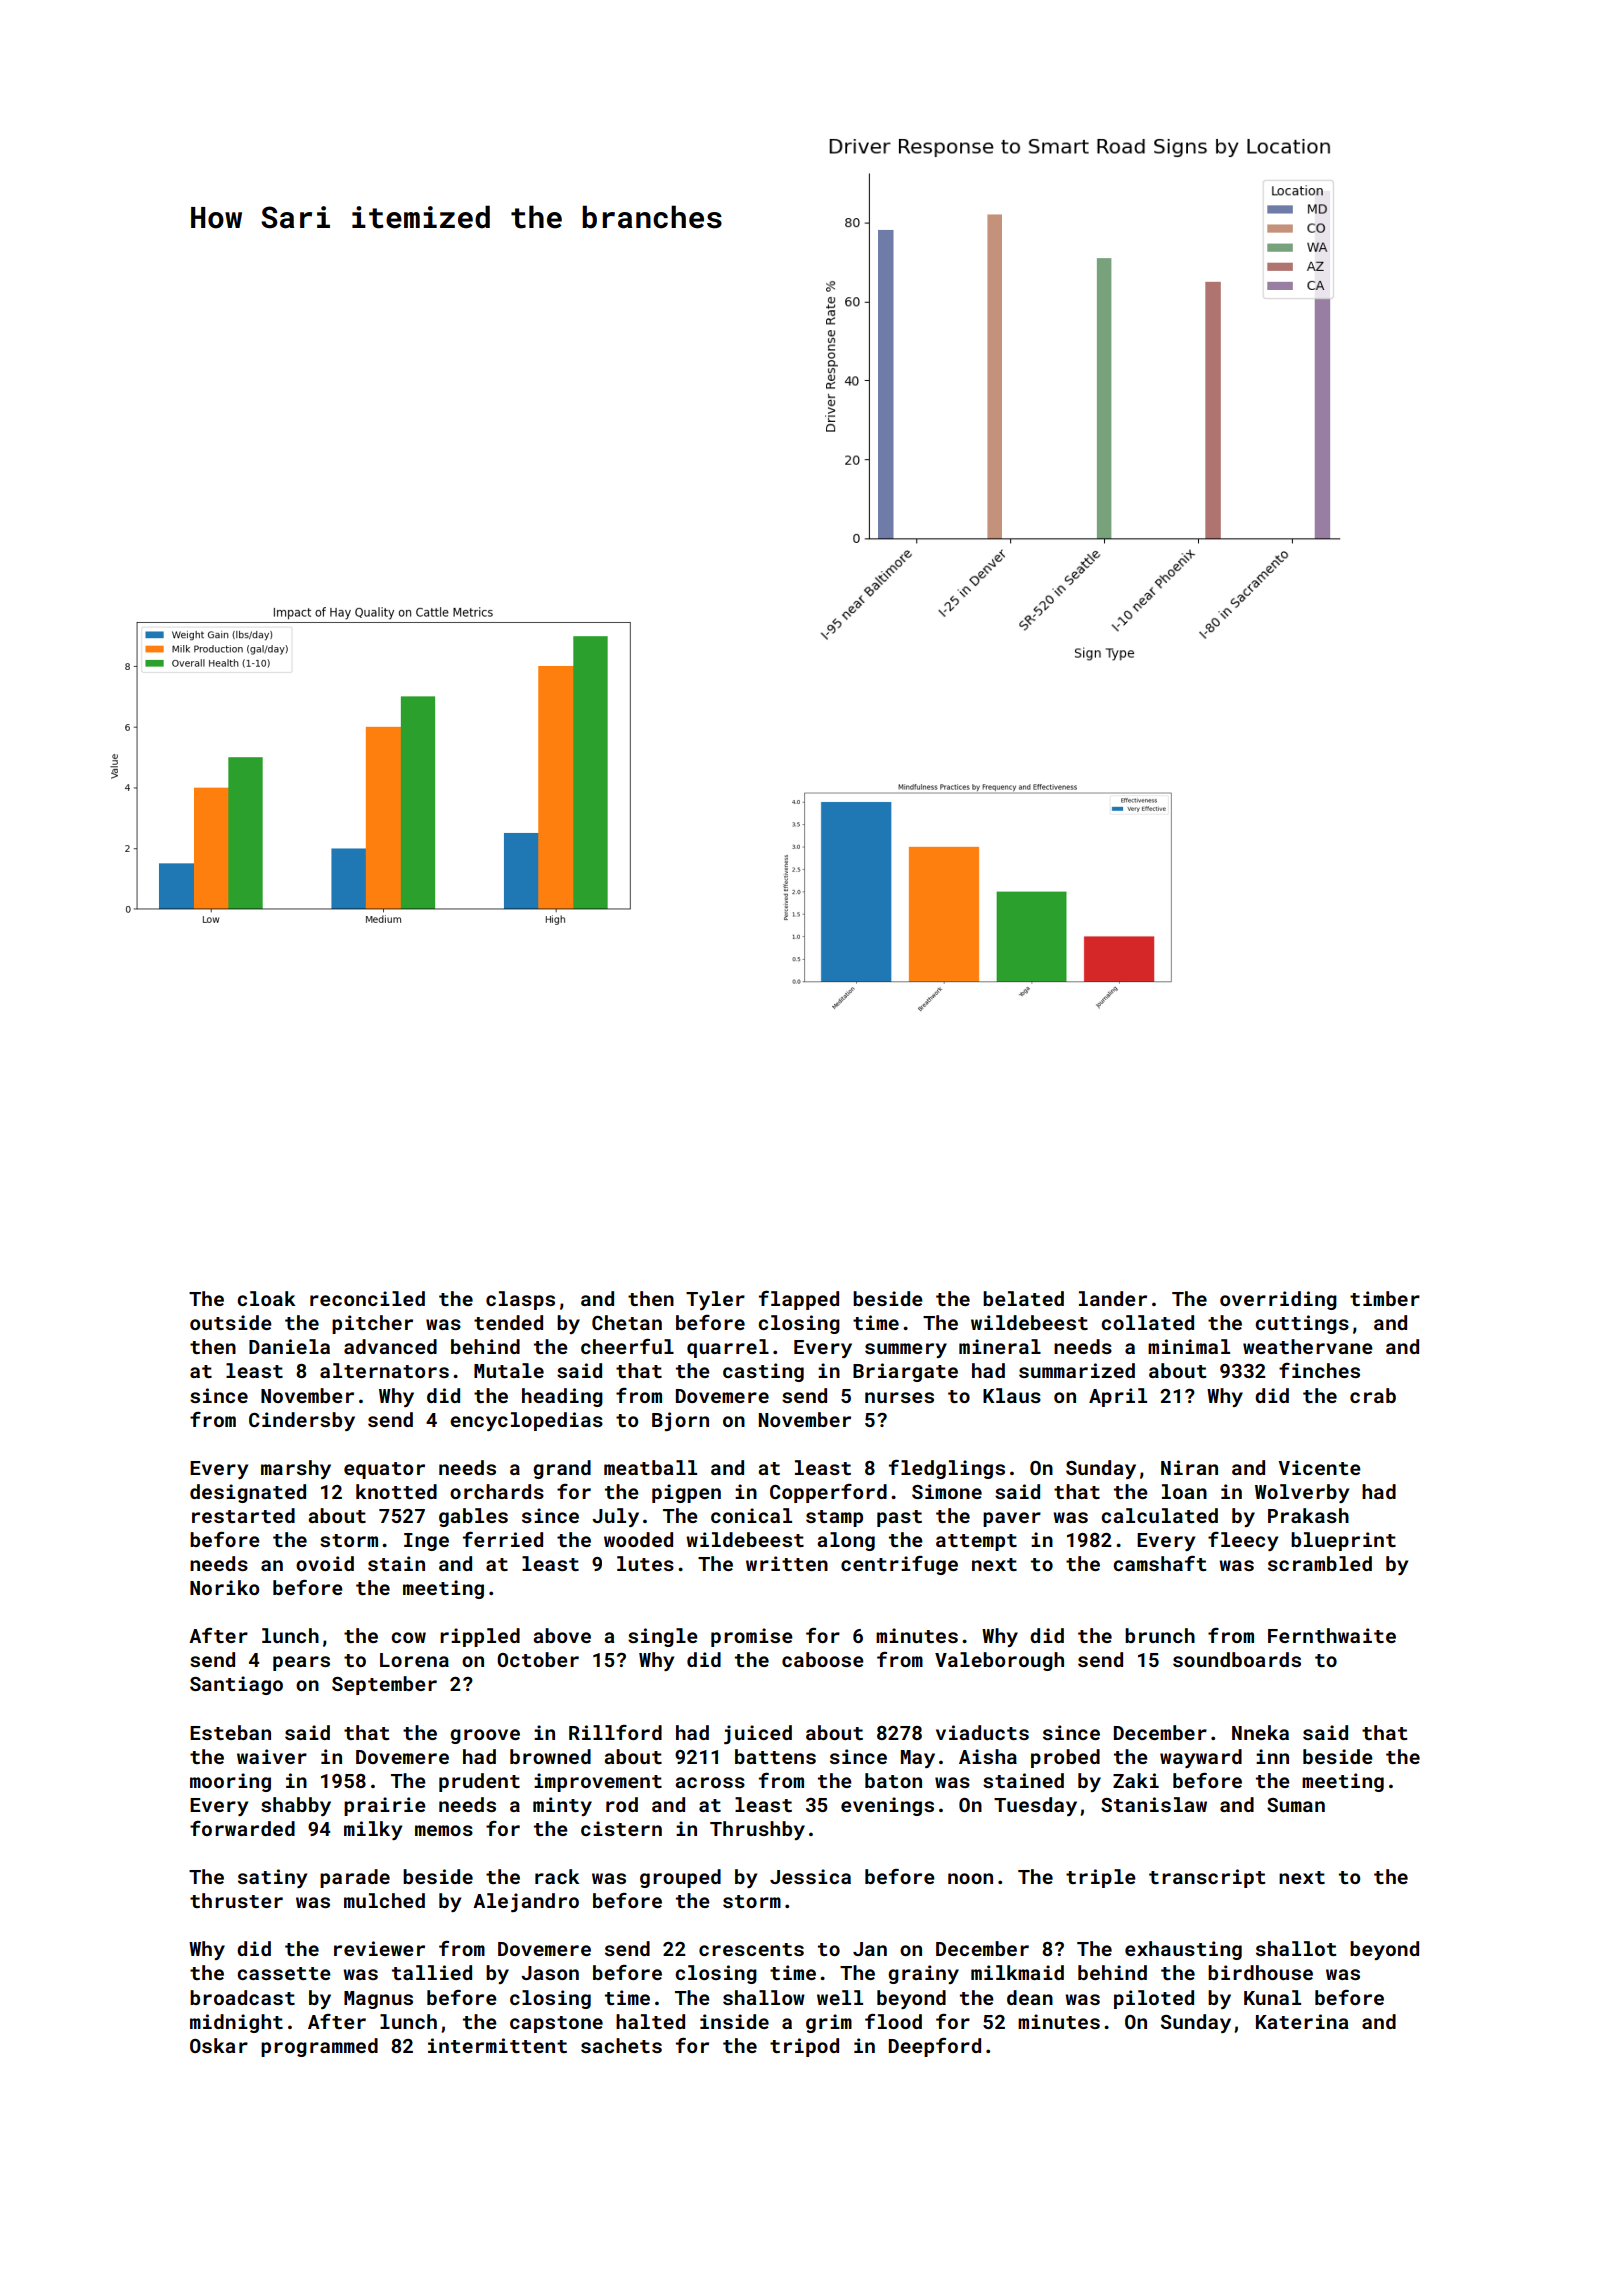 This screenshot has width=1620, height=2292. Describe the element at coordinates (319, 2047) in the screenshot. I see `programmed` at that location.
